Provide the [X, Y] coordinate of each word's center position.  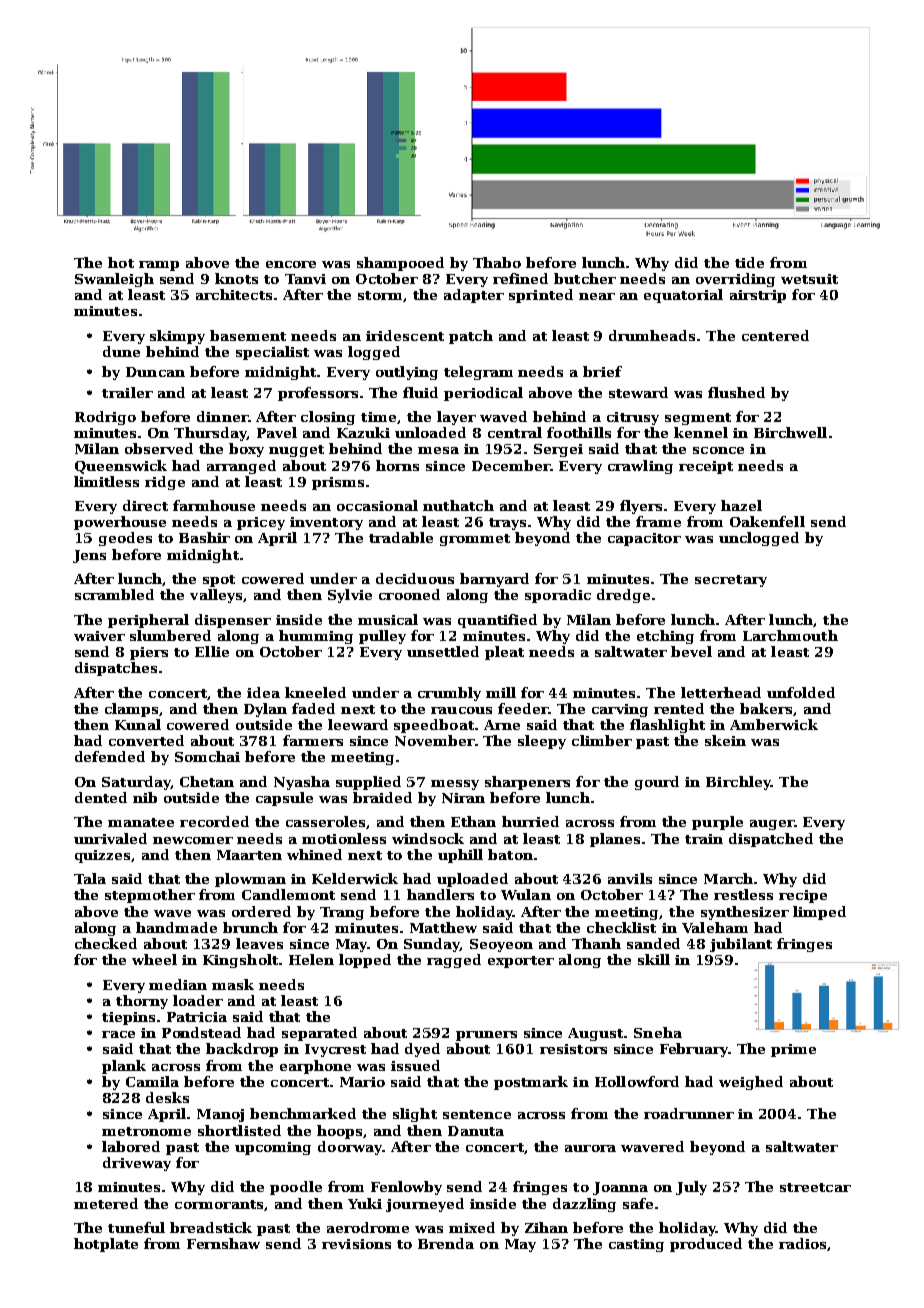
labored [131, 1146]
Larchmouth [790, 635]
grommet [475, 540]
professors [318, 394]
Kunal [138, 724]
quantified [497, 621]
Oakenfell [767, 521]
